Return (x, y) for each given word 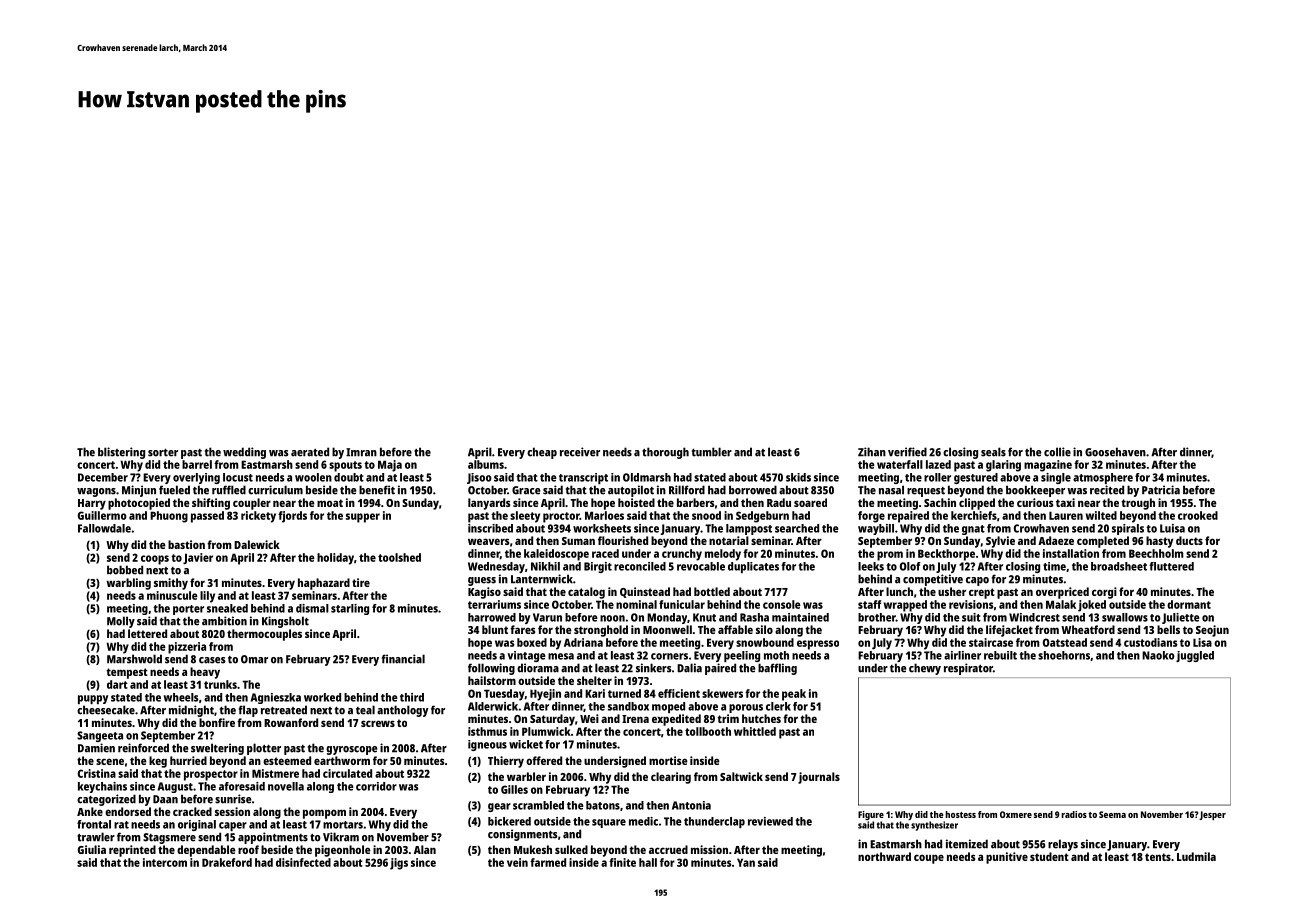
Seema (1112, 814)
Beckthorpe (946, 555)
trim (728, 718)
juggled (1195, 656)
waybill (876, 529)
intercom (165, 862)
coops (155, 560)
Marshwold (134, 659)
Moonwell (667, 629)
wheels (181, 697)
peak (794, 695)
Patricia (1161, 490)
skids (798, 477)
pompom (324, 814)
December (103, 477)
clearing (671, 778)
